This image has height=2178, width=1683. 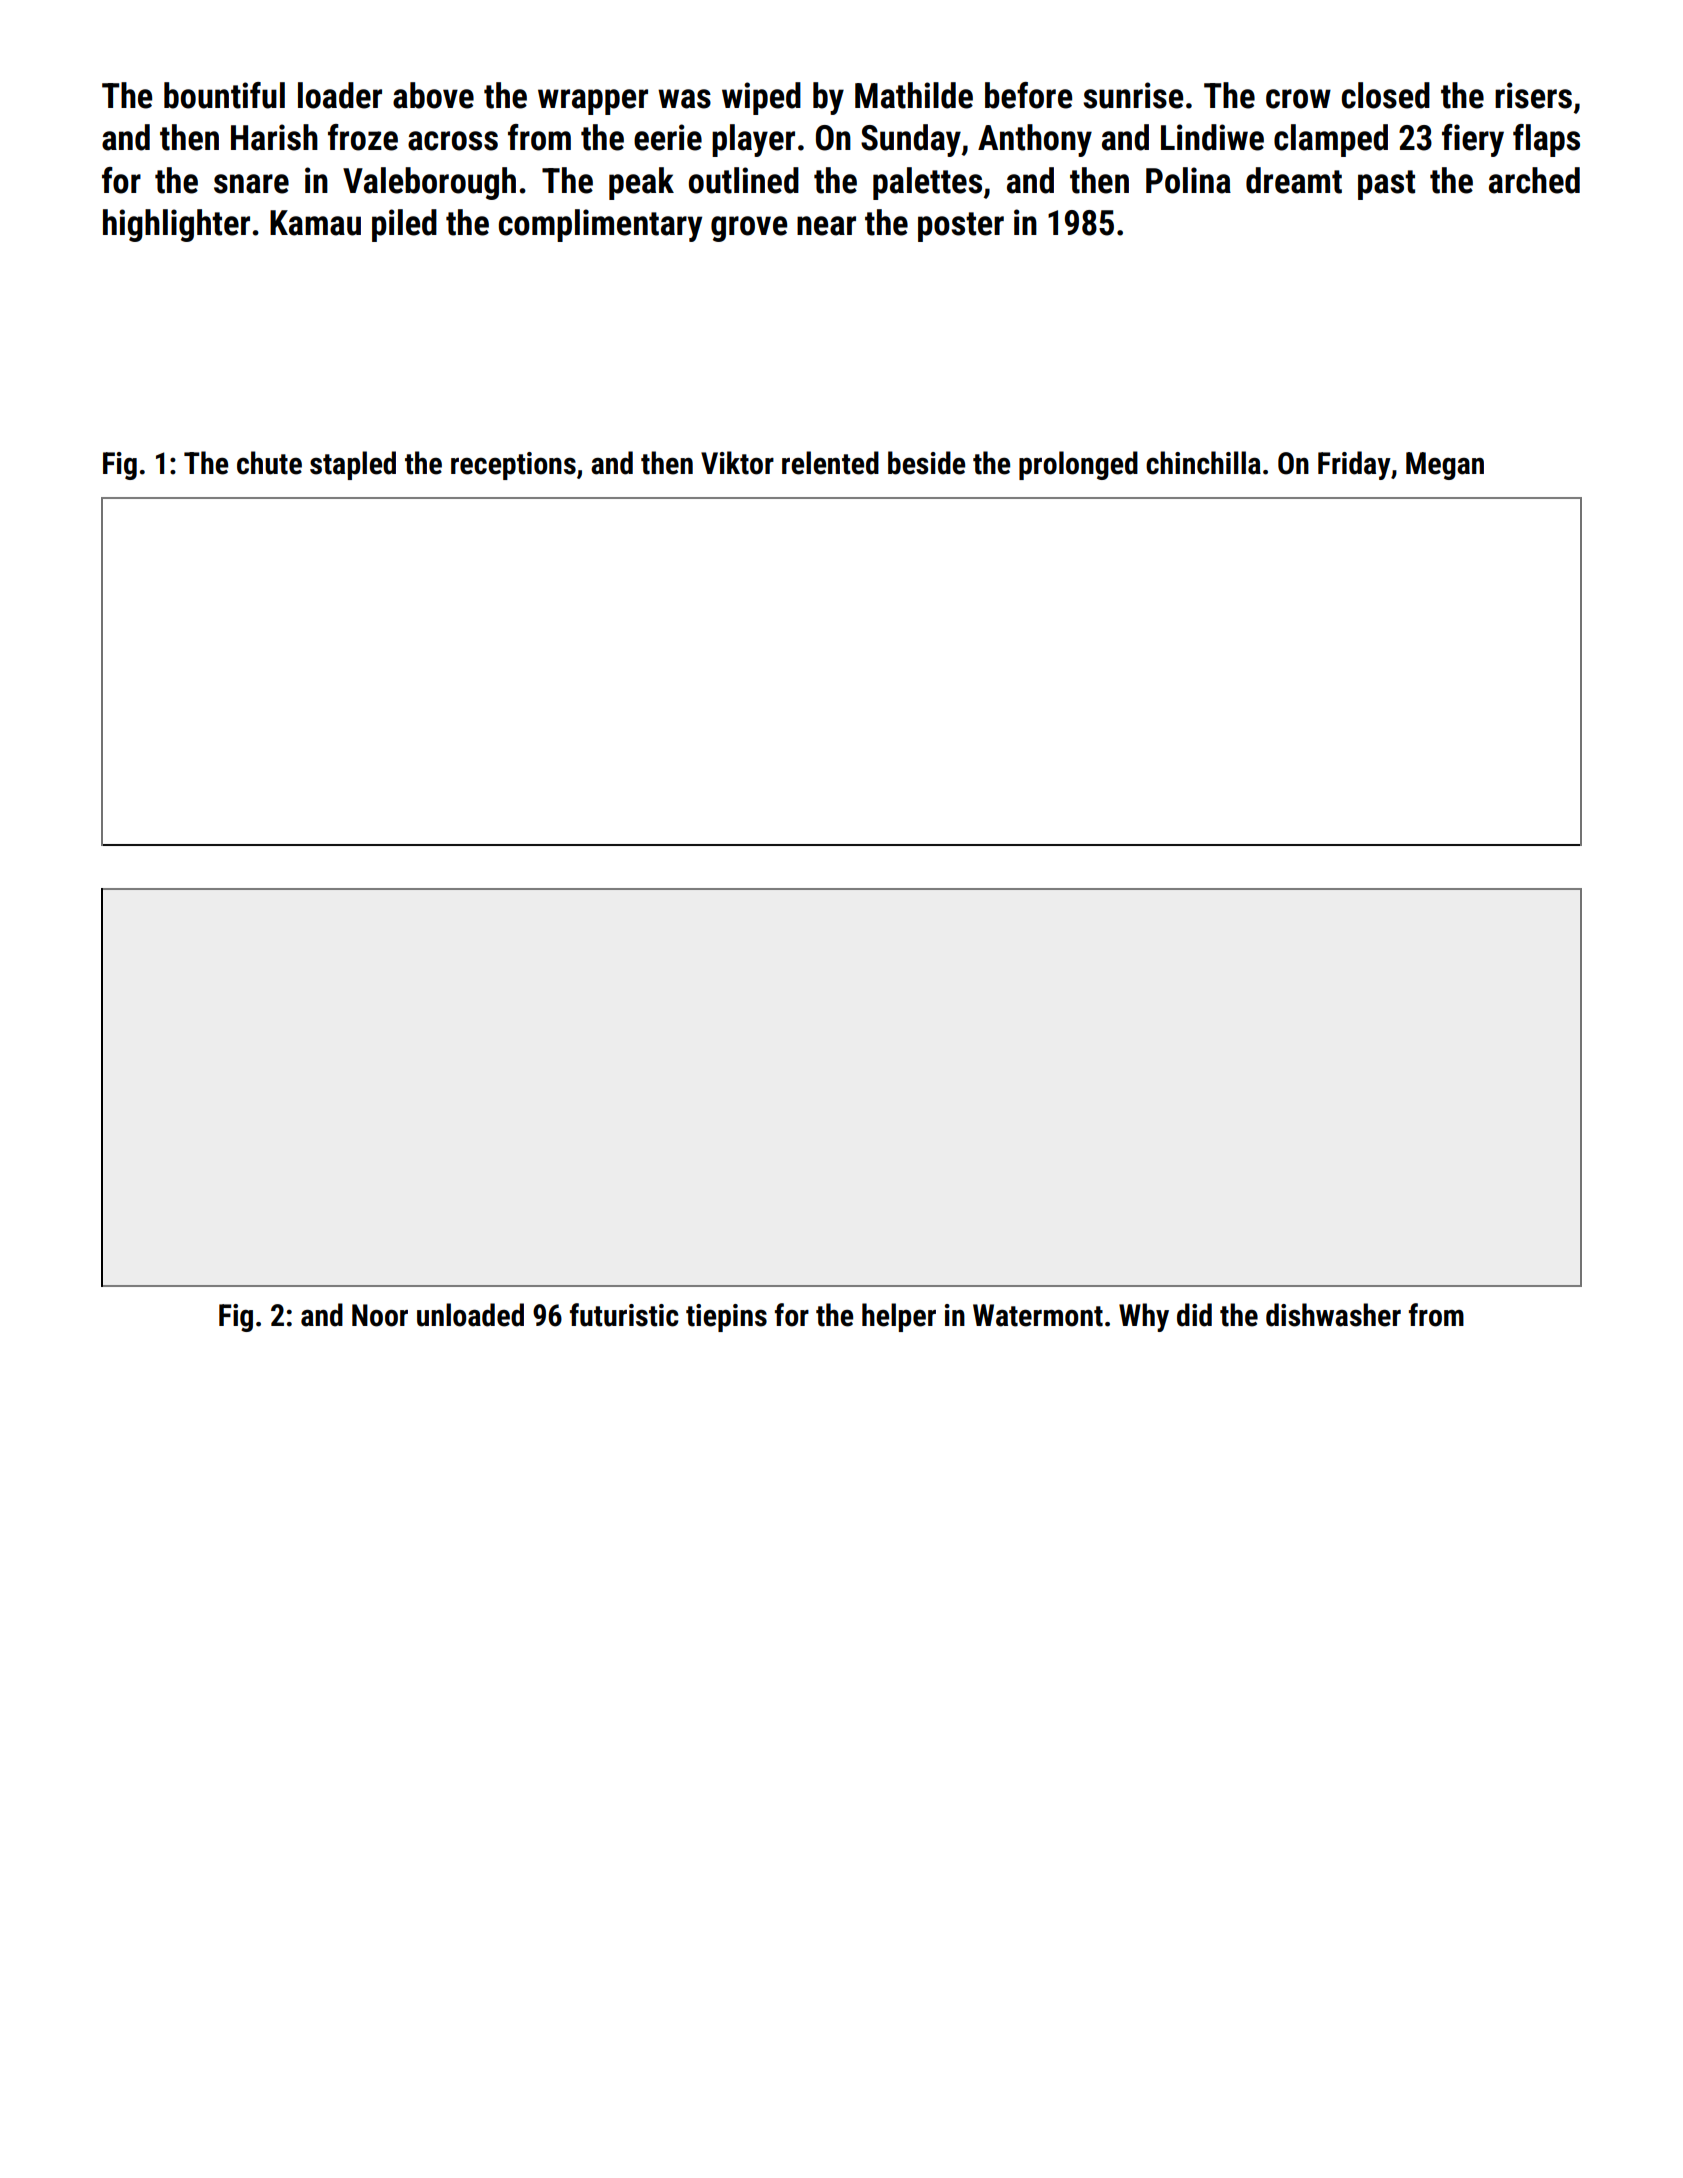 I want to click on unloaded, so click(x=470, y=1315).
